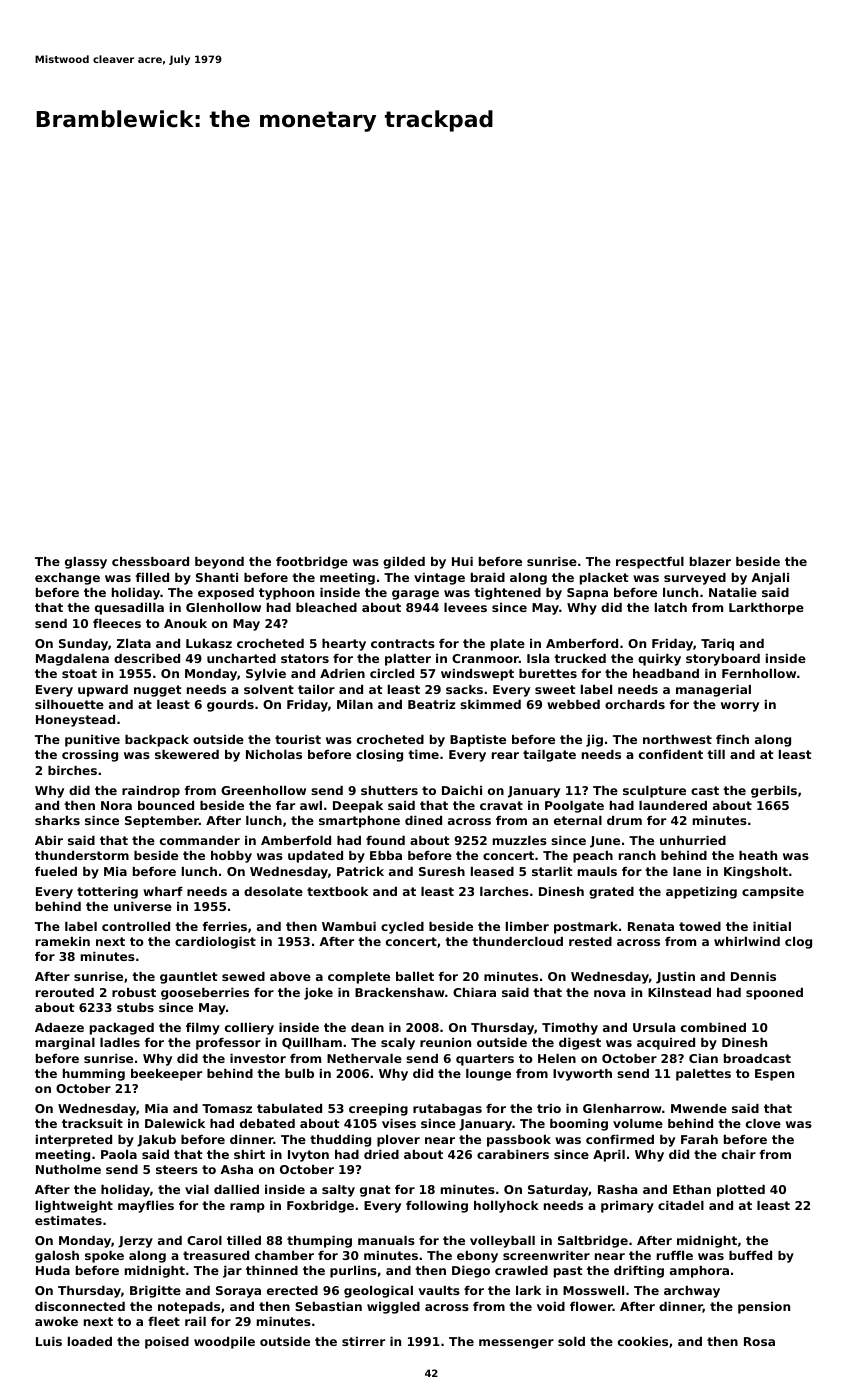 The width and height of the image is (849, 1400). Describe the element at coordinates (517, 941) in the image. I see `thundercloud` at that location.
